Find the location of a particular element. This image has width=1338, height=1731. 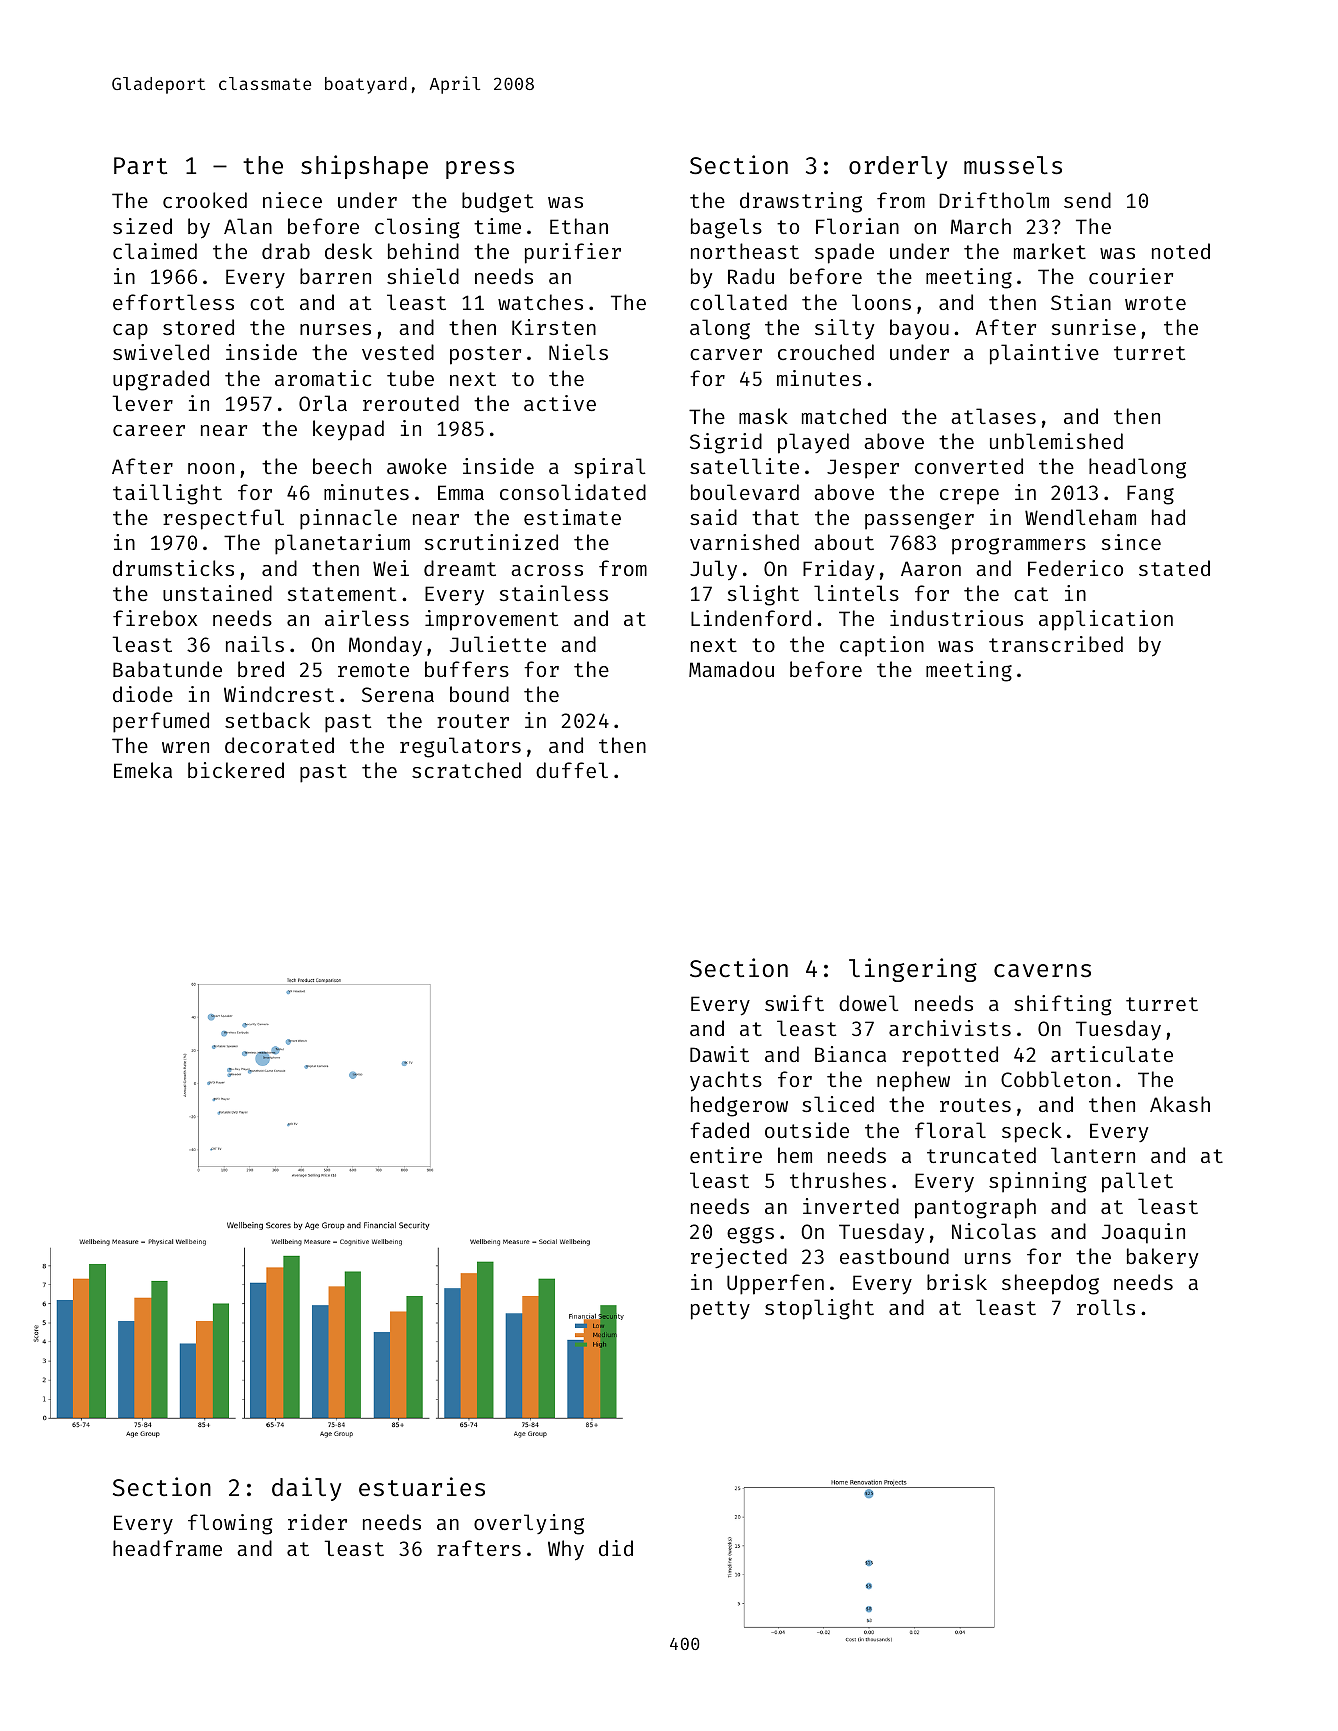

stoplight is located at coordinates (819, 1309).
